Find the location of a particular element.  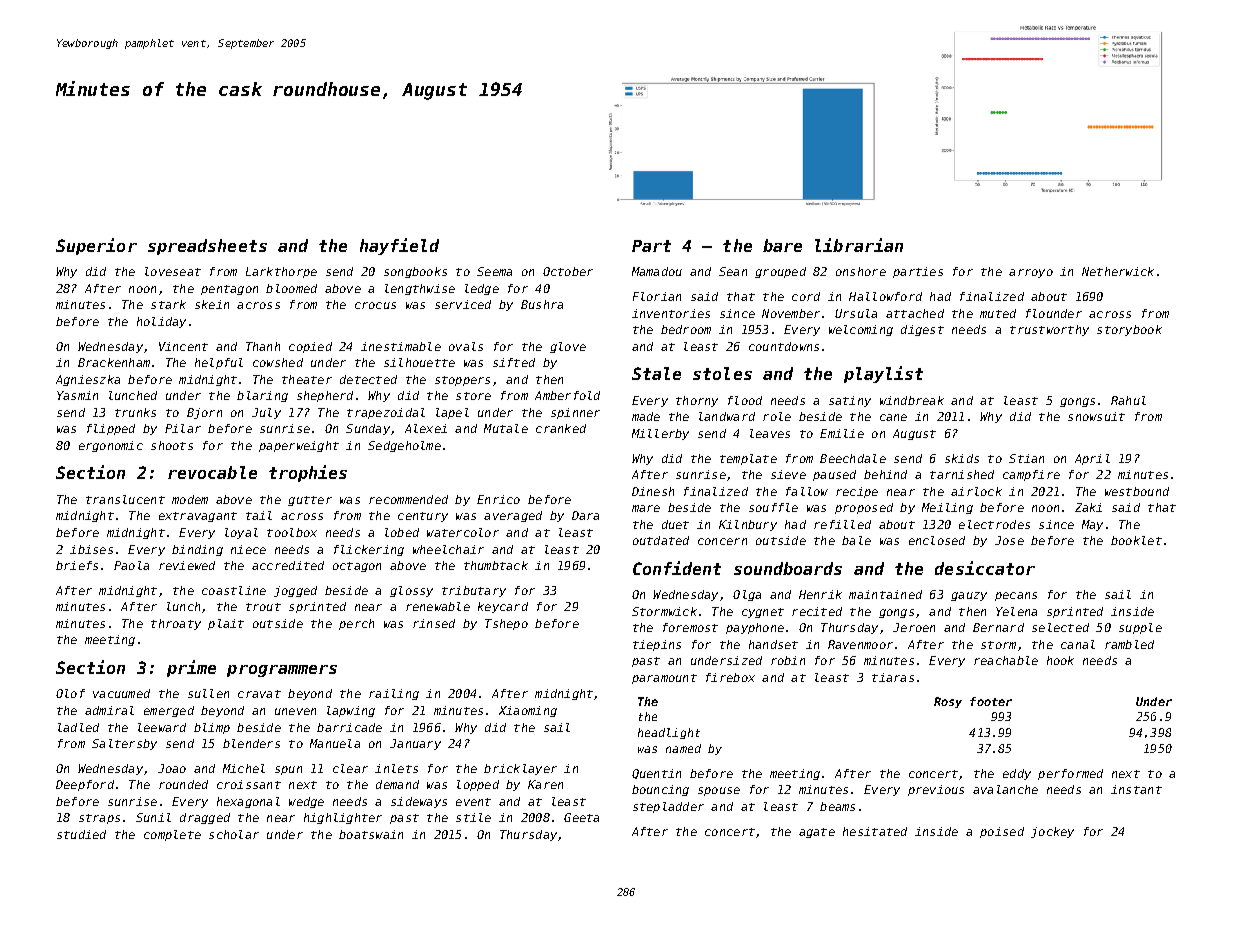

Rahul is located at coordinates (1128, 400).
